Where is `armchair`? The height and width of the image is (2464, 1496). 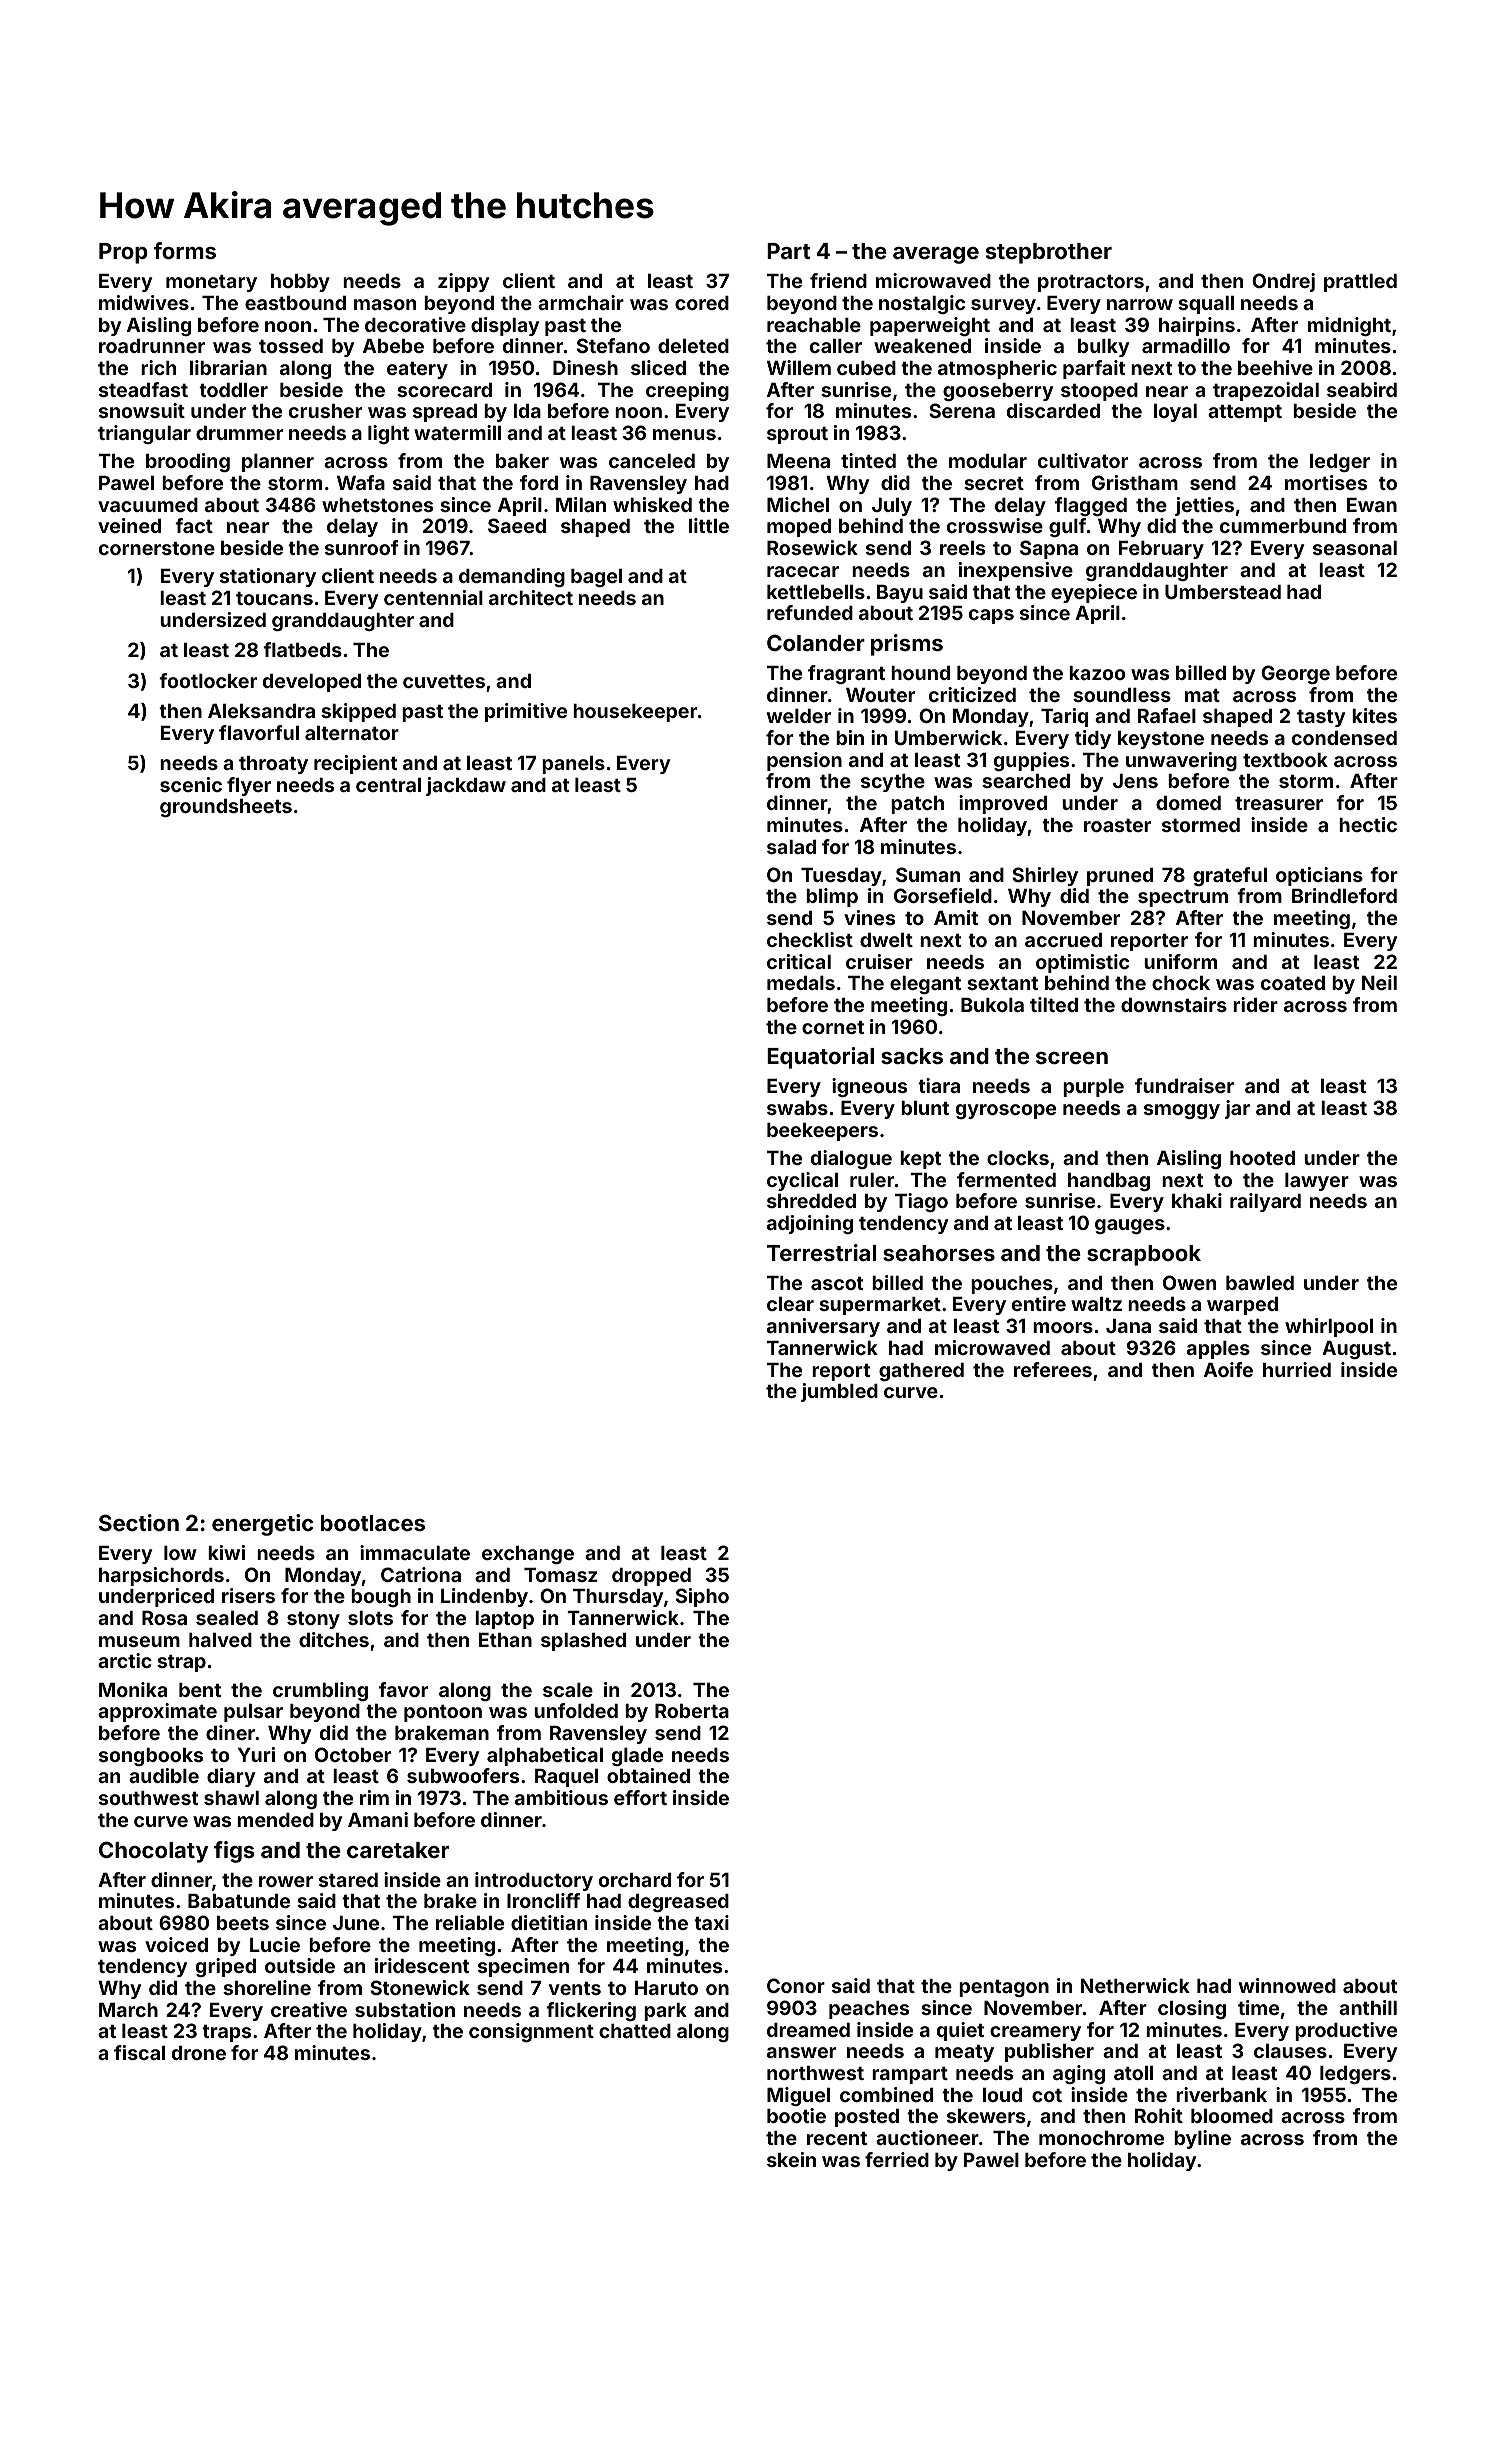
armchair is located at coordinates (581, 302).
